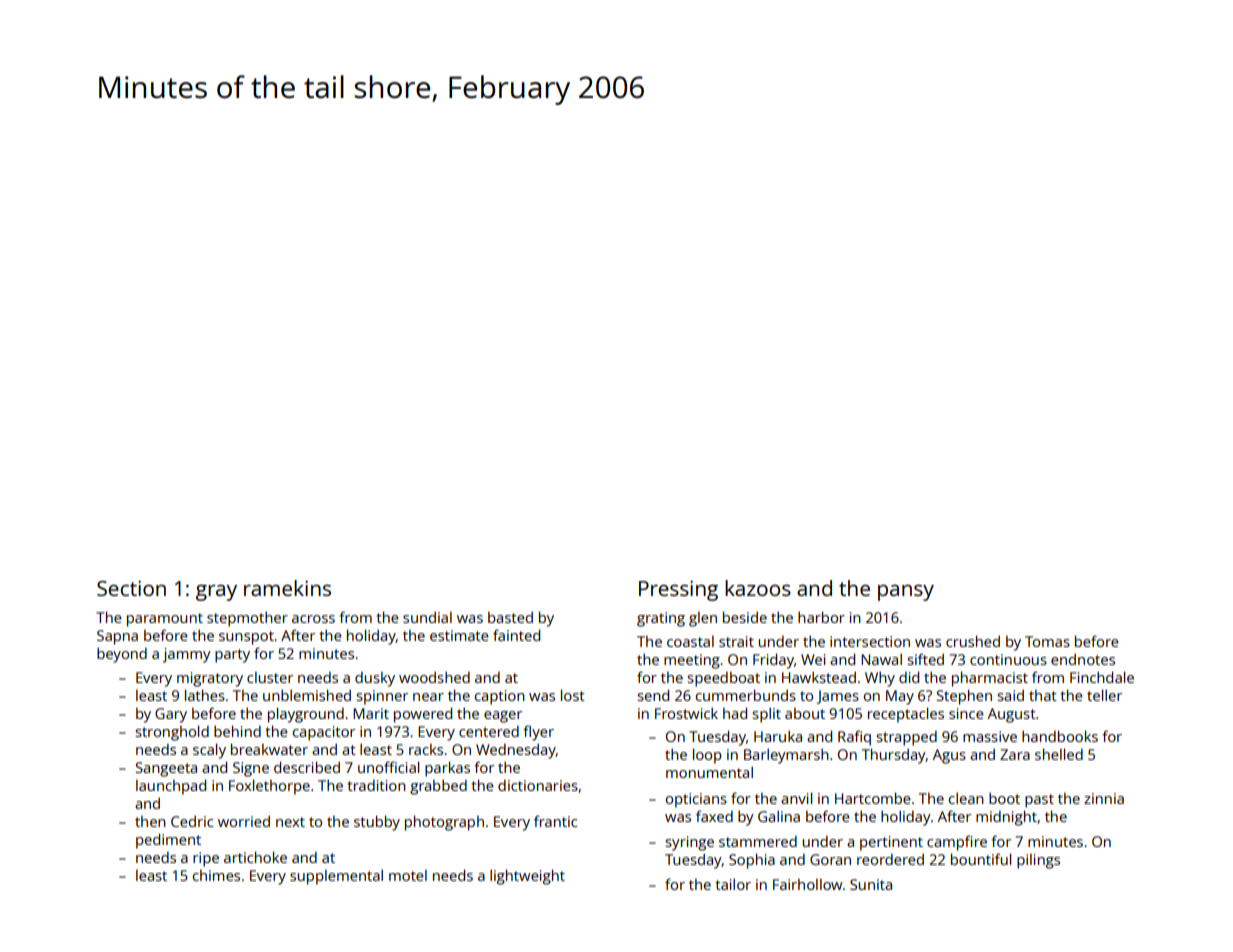 The width and height of the screenshot is (1233, 952). I want to click on Sophia, so click(752, 861).
